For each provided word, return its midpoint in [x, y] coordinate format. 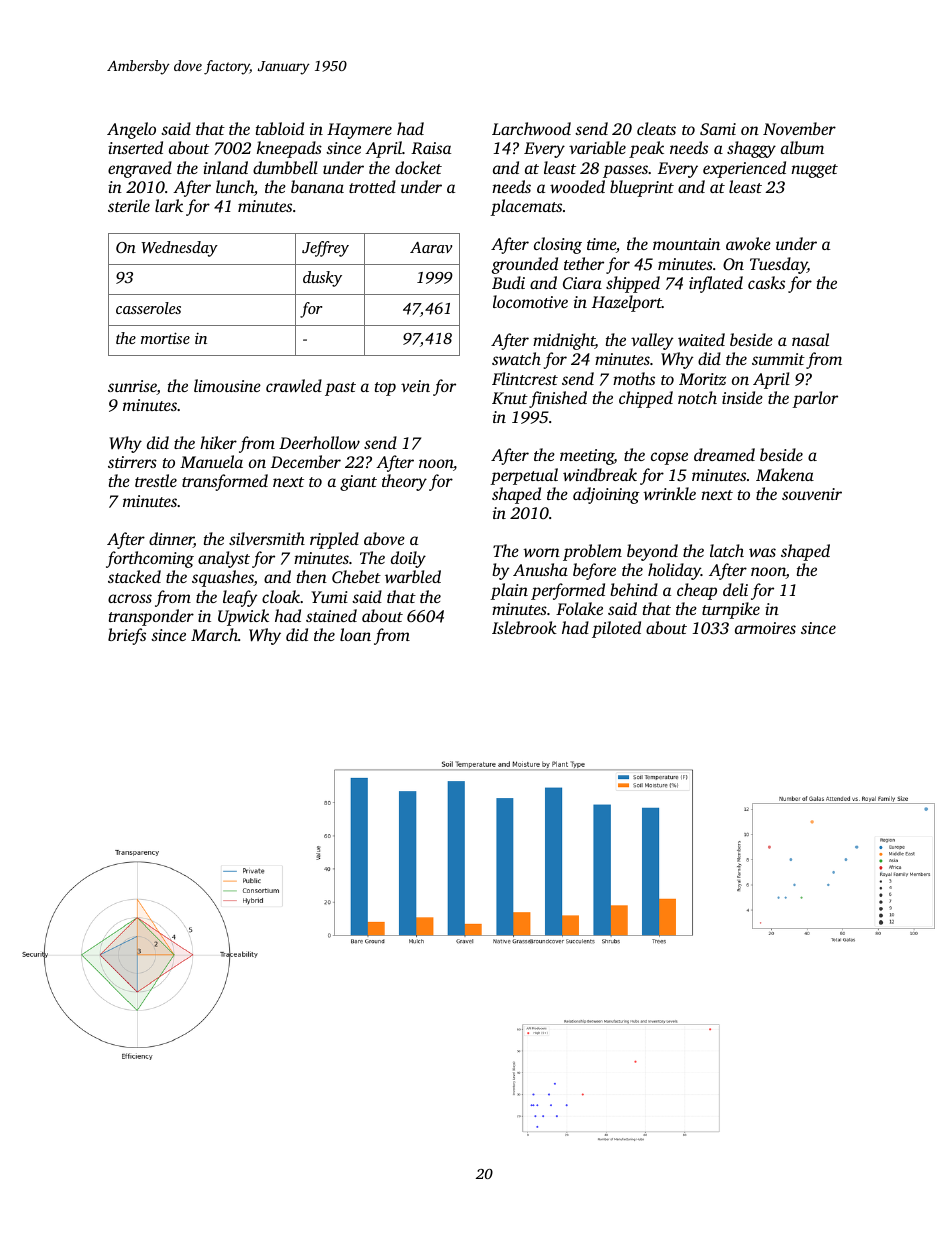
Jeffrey [325, 249]
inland [225, 167]
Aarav [431, 247]
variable [597, 147]
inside [742, 397]
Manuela [211, 461]
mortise [165, 338]
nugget [814, 171]
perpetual [524, 476]
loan [355, 634]
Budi [508, 282]
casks [766, 282]
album [802, 147]
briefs [127, 636]
